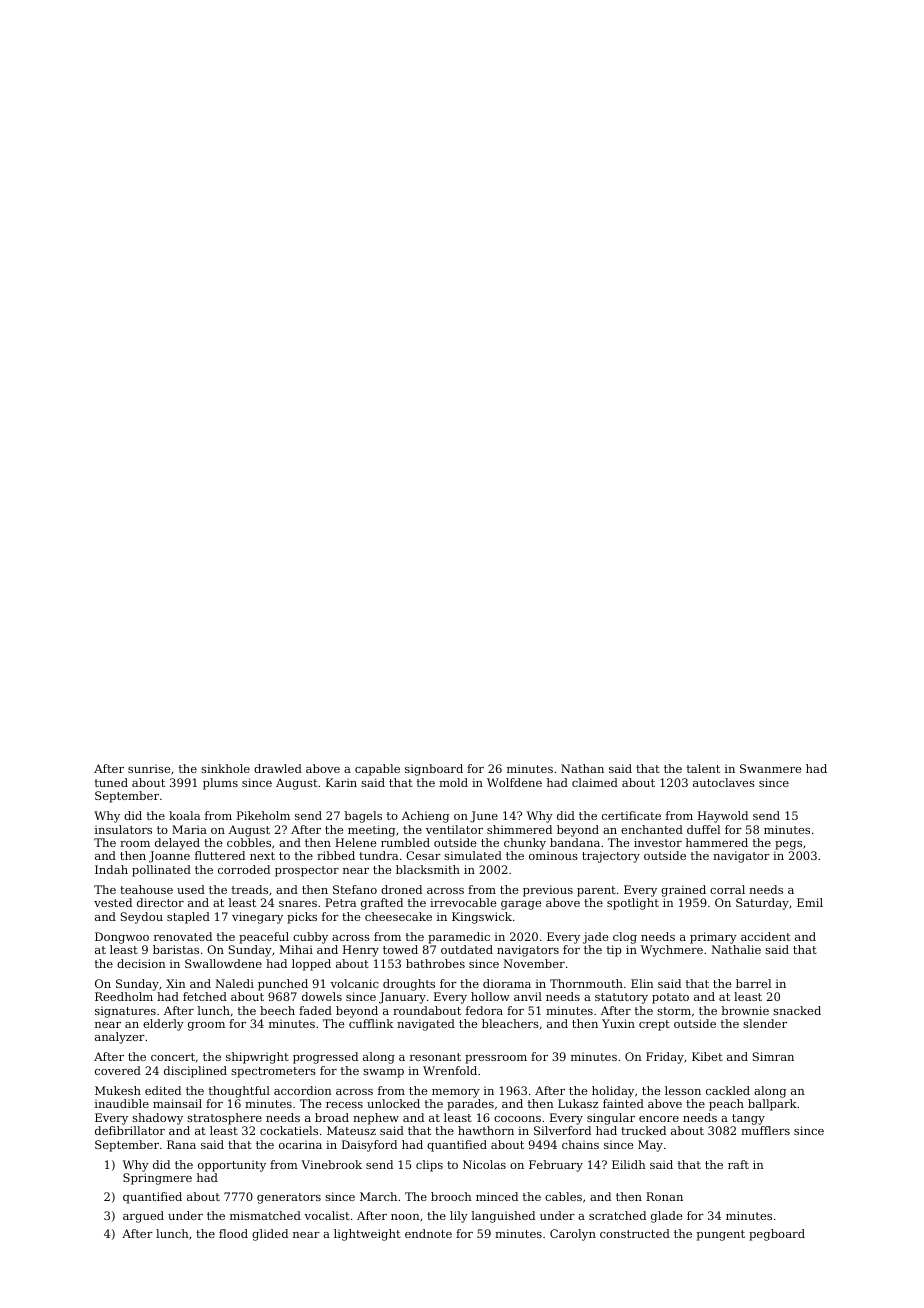 The width and height of the screenshot is (924, 1308). I want to click on ballpark, so click(772, 1105).
